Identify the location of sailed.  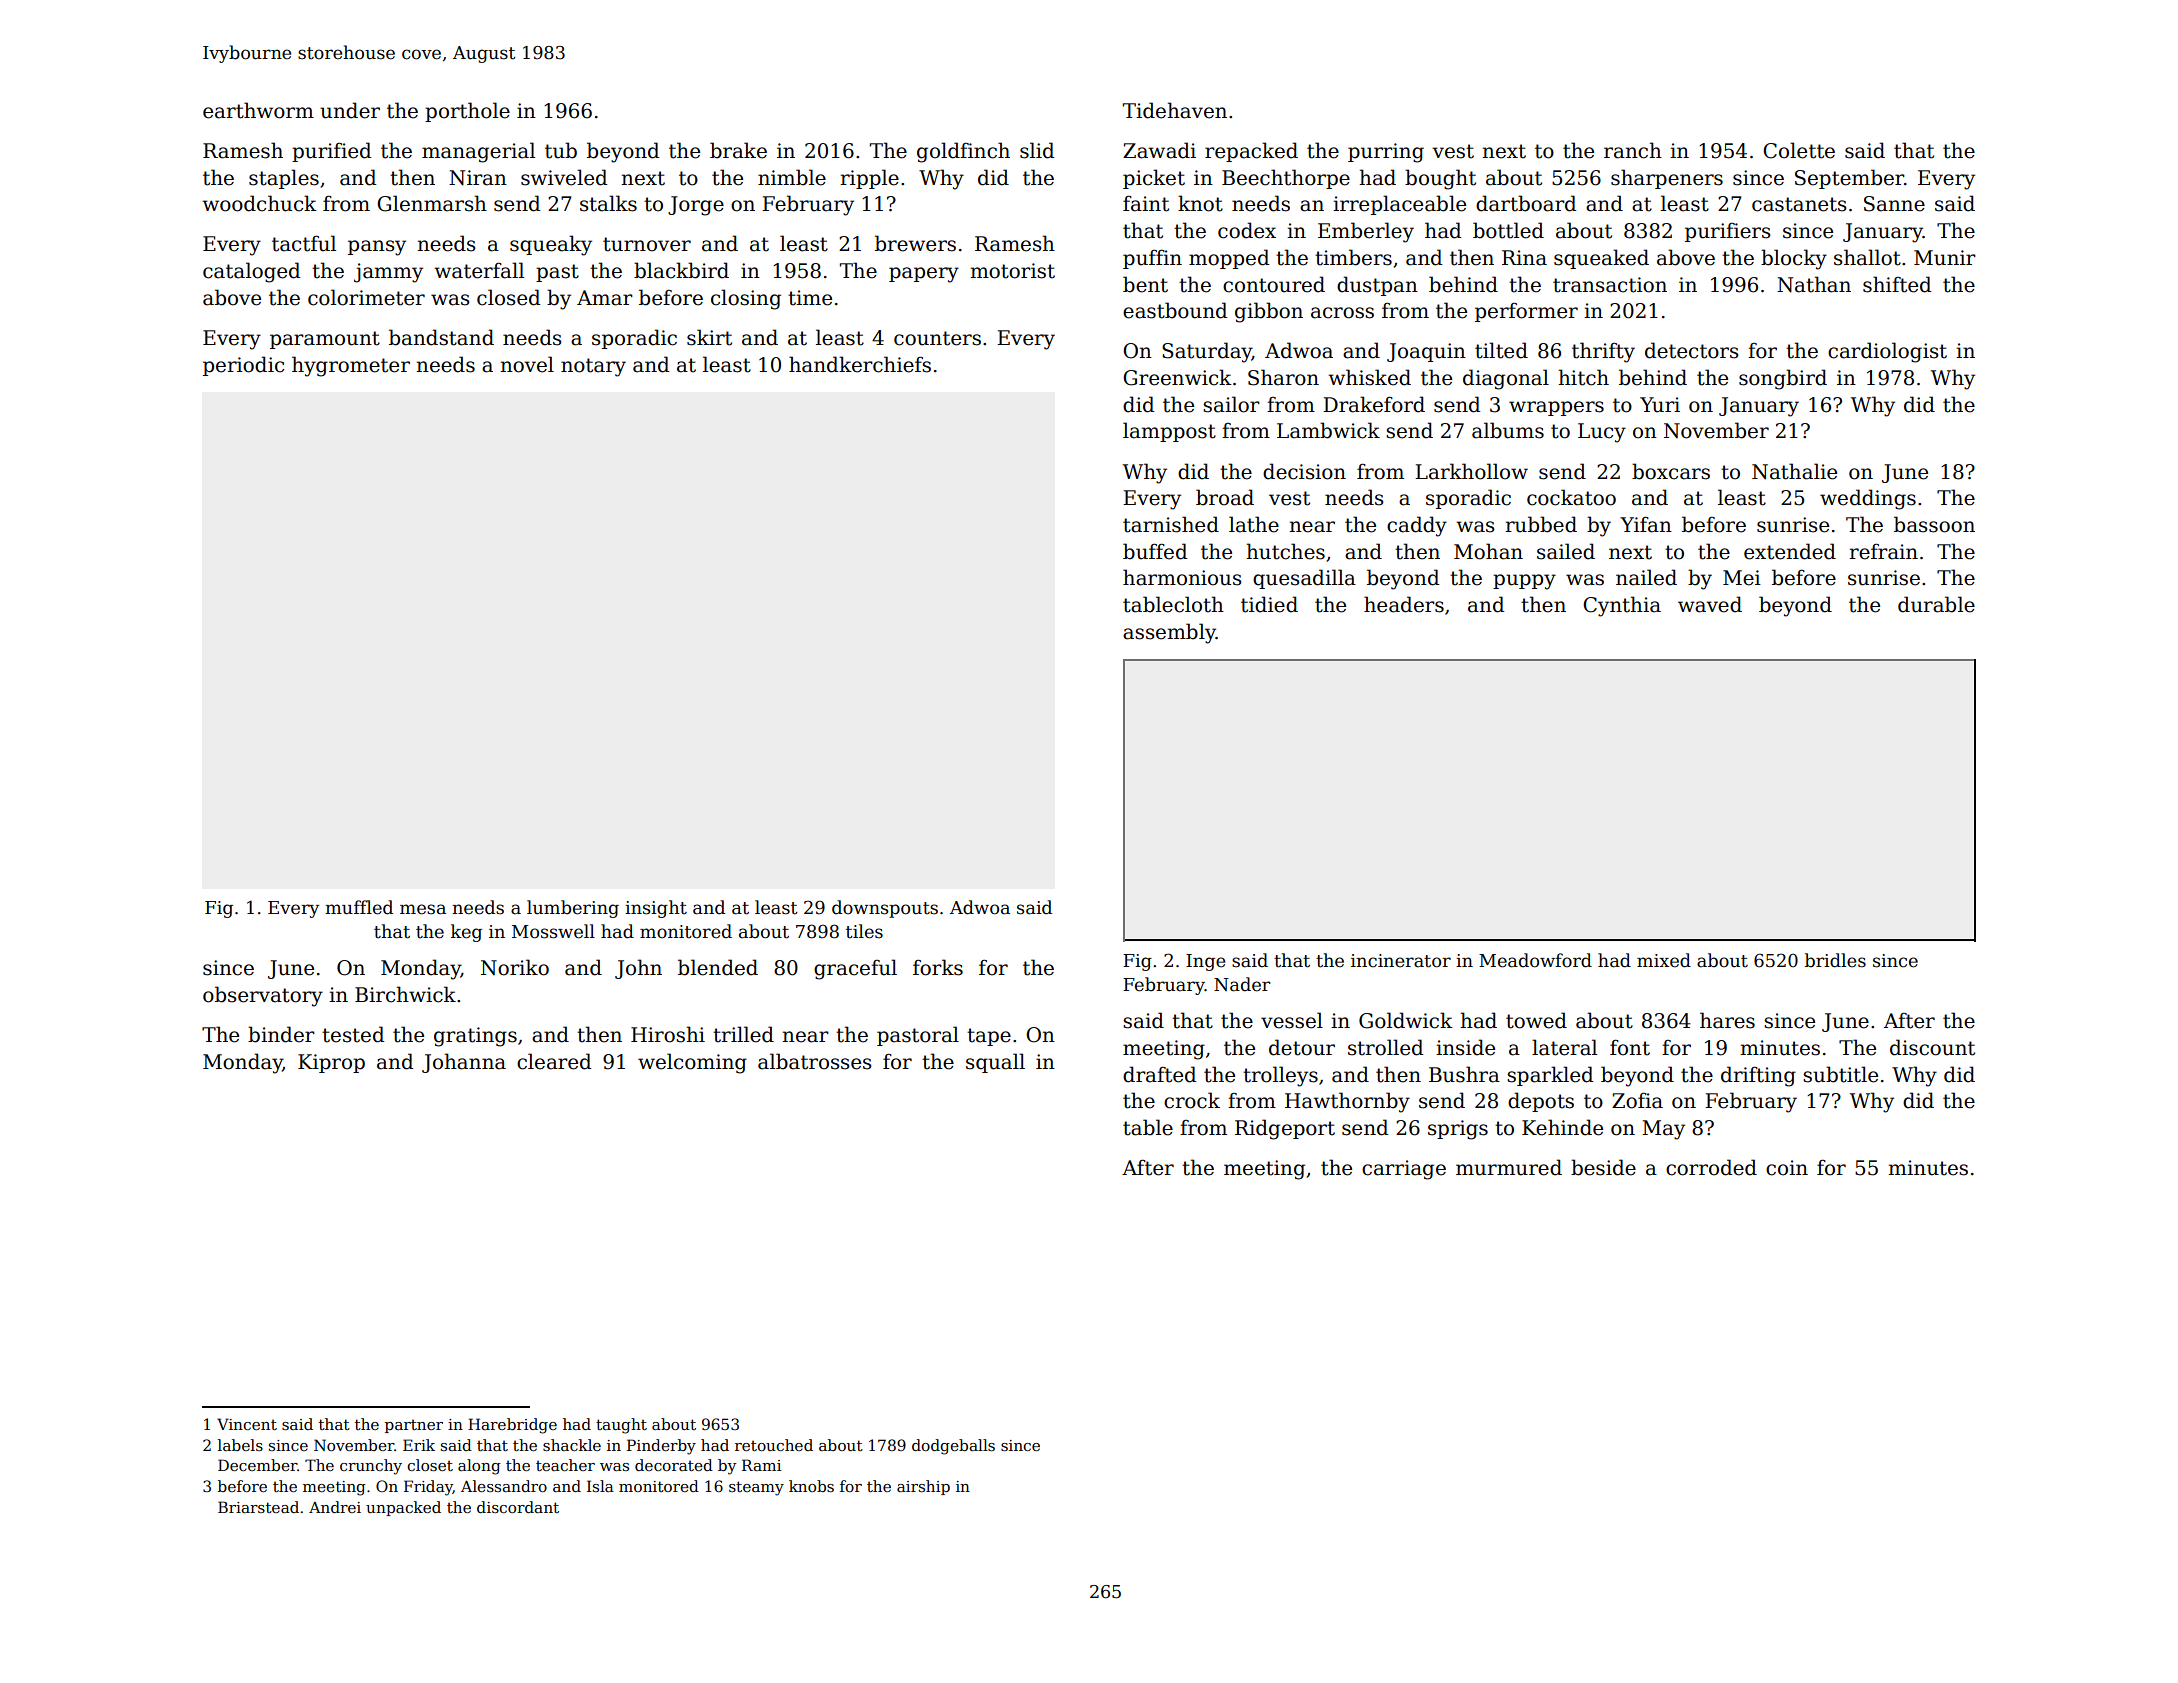
(1566, 551).
